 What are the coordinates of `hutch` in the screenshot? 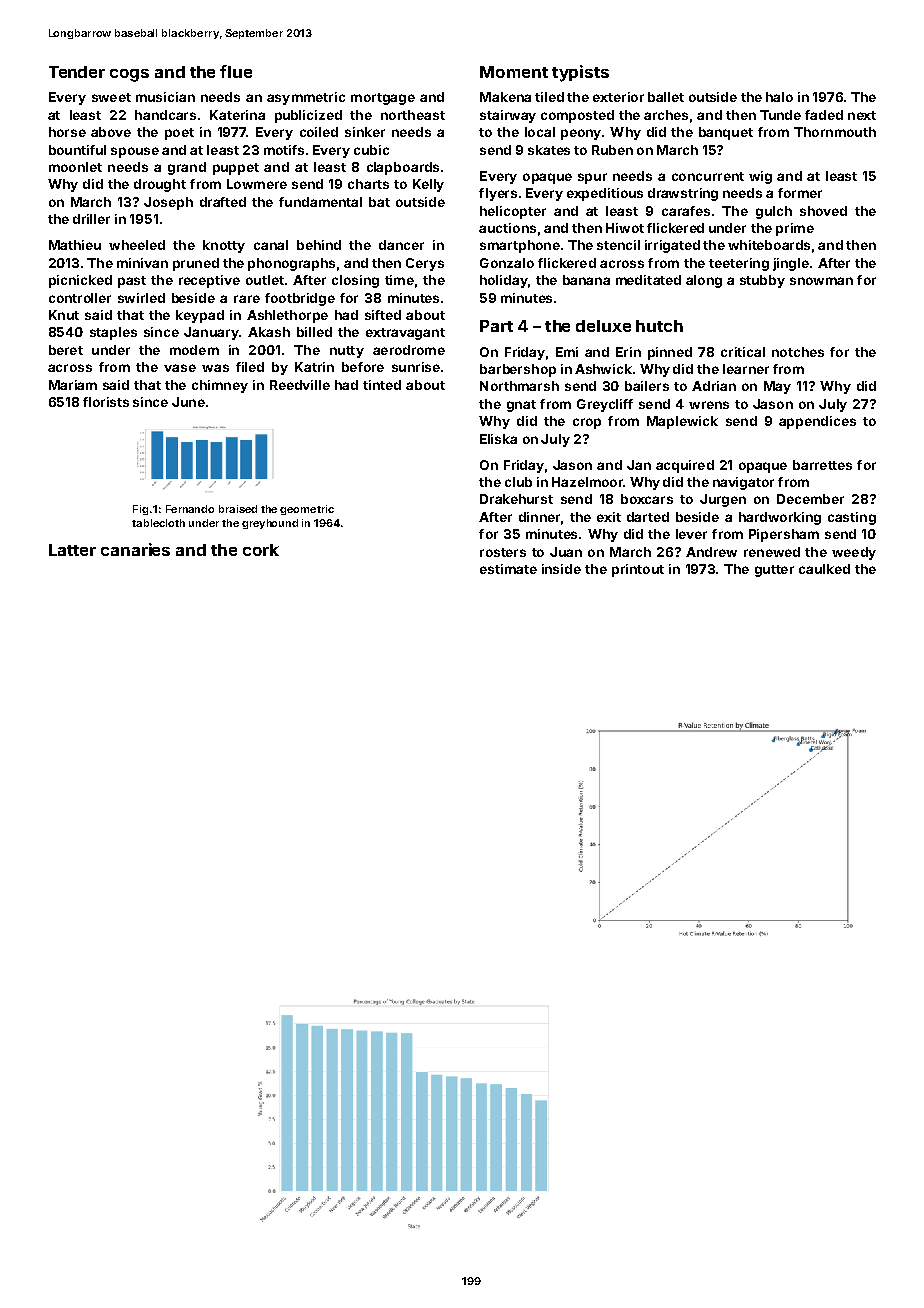 It's located at (659, 326).
